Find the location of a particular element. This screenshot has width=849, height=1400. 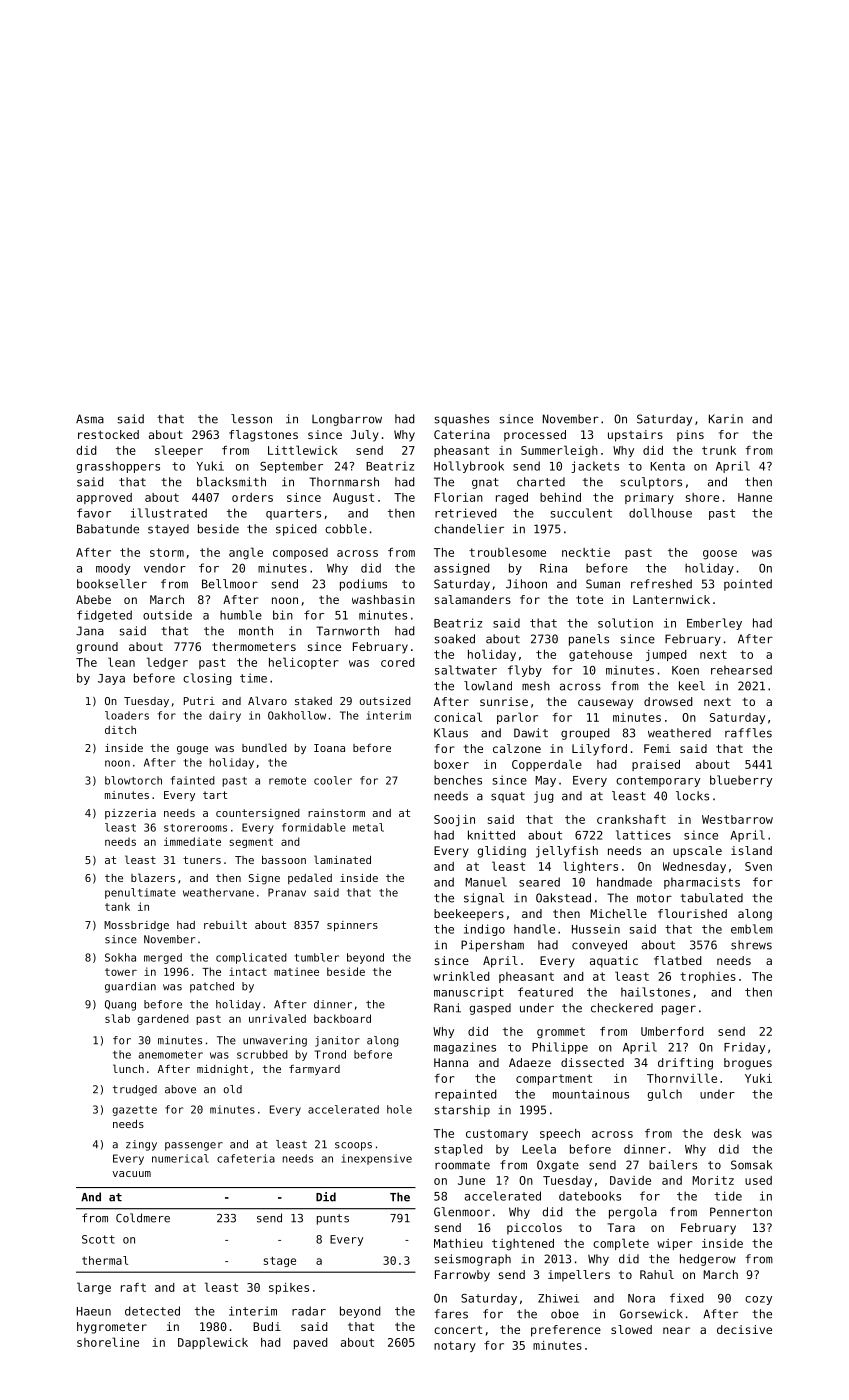

laminated is located at coordinates (342, 859).
